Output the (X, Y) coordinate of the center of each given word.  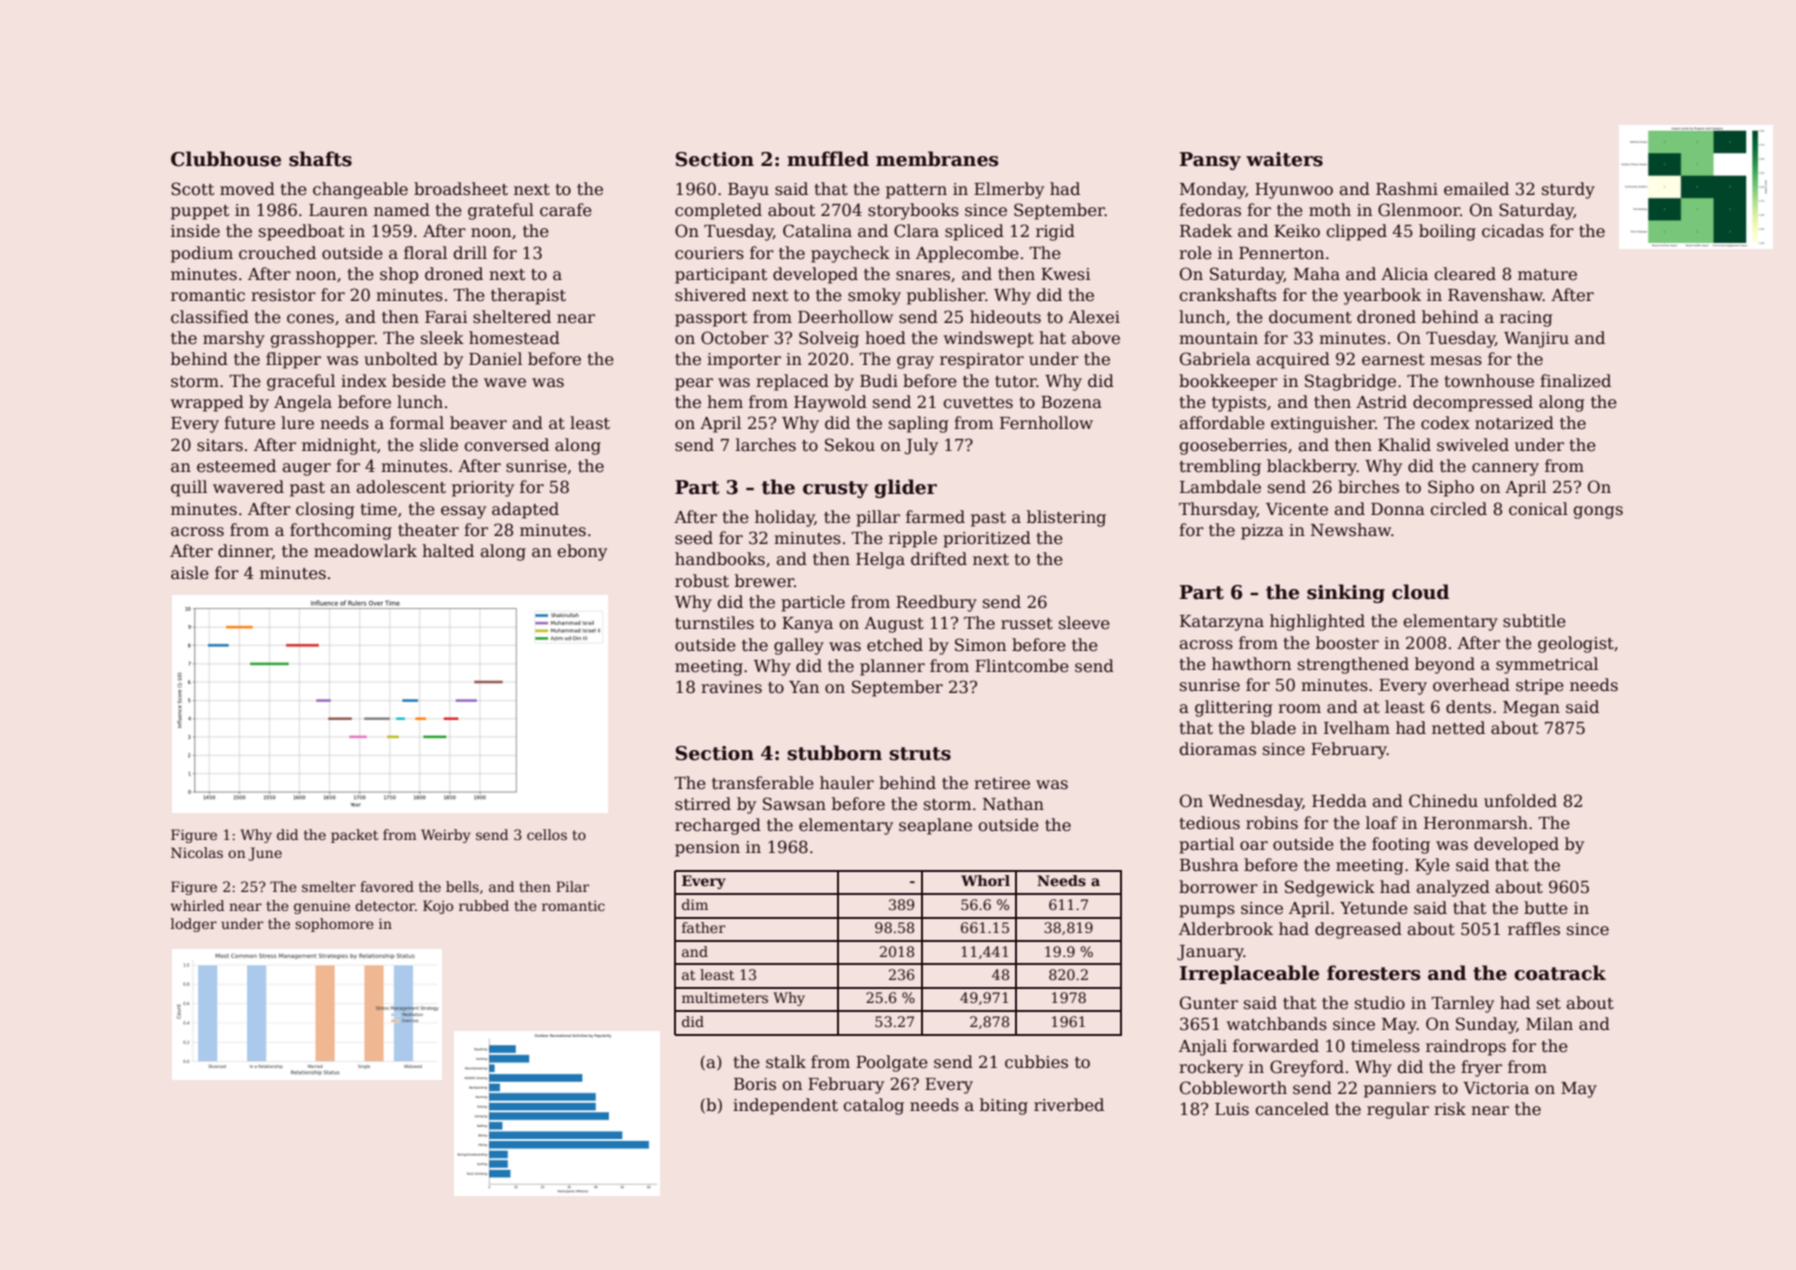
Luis (1232, 1109)
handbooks (720, 559)
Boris (755, 1084)
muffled (828, 159)
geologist (1576, 644)
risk (1450, 1109)
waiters (1284, 159)
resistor (283, 295)
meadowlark (365, 551)
